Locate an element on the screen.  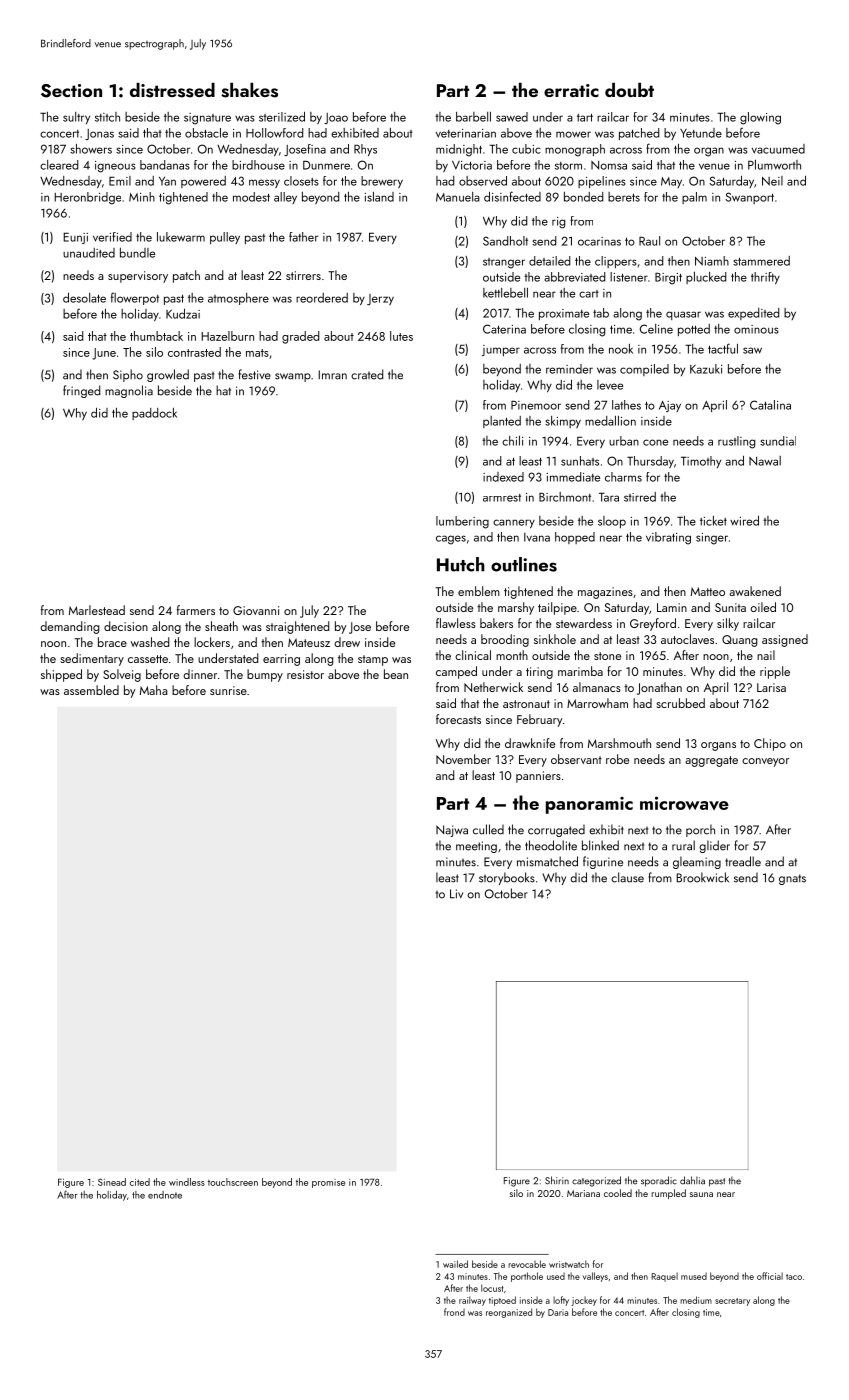
Sinead is located at coordinates (112, 1182).
